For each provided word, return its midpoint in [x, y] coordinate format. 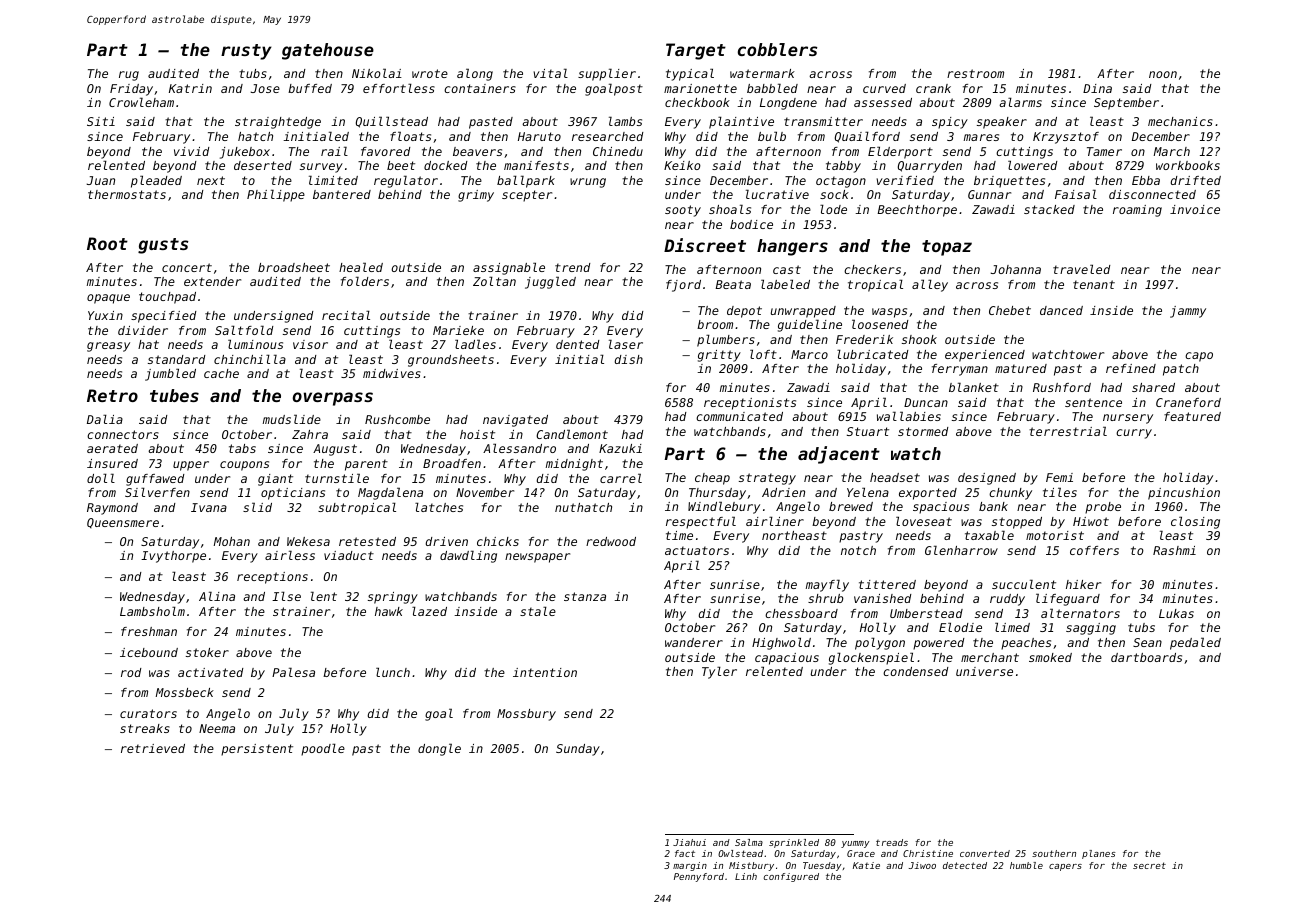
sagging [1091, 629]
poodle [323, 749]
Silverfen [157, 492]
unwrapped [803, 312]
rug [129, 76]
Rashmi [1174, 550]
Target [696, 51]
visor [310, 344]
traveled [1082, 269]
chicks [498, 541]
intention [545, 672]
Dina [1097, 88]
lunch [393, 672]
